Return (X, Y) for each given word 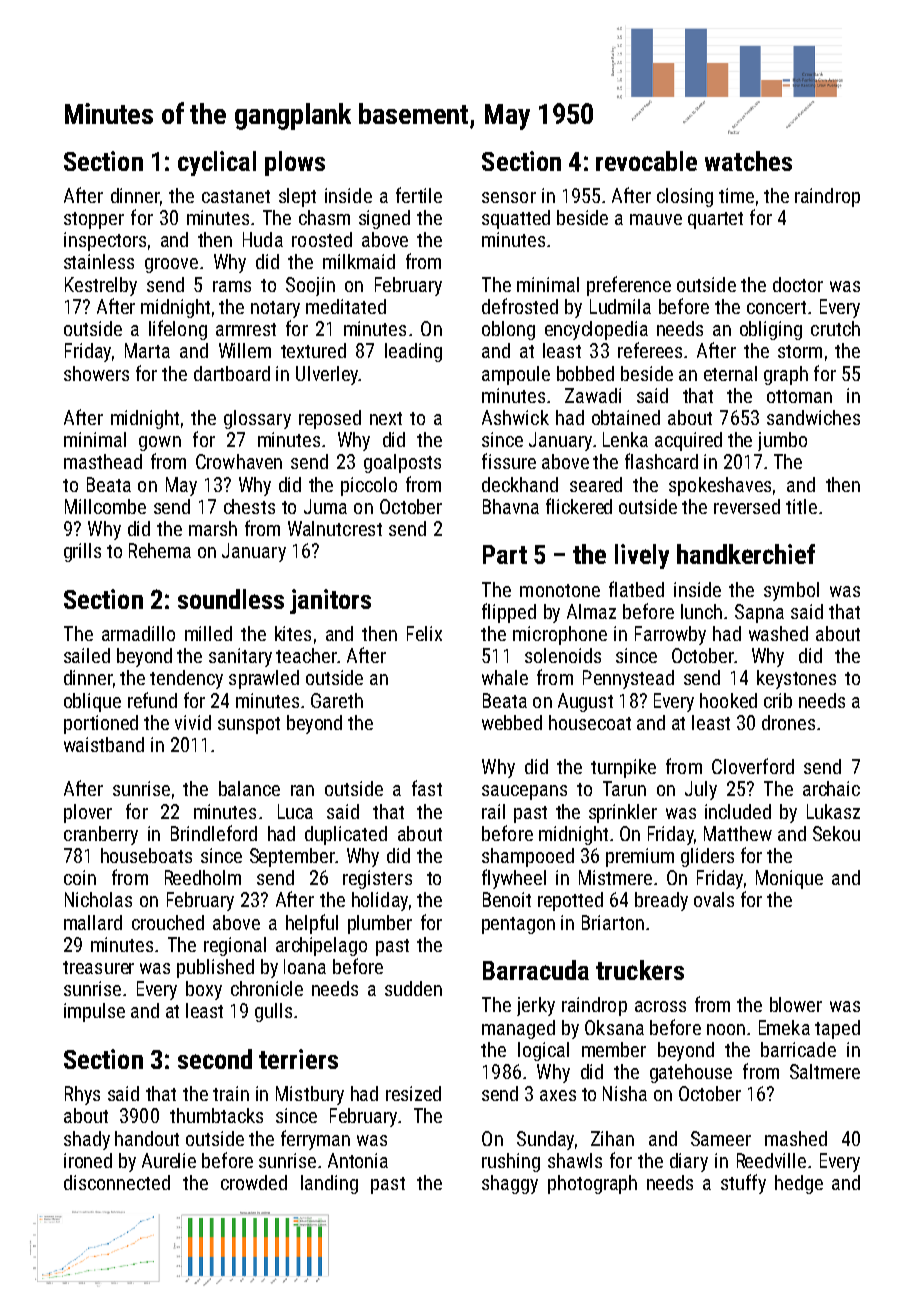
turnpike (623, 768)
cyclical (217, 163)
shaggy (510, 1184)
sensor (509, 197)
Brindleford (214, 833)
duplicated (346, 835)
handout (147, 1138)
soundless (231, 599)
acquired (688, 441)
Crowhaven (239, 461)
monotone (560, 590)
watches (748, 161)
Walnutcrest (335, 528)
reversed (747, 506)
